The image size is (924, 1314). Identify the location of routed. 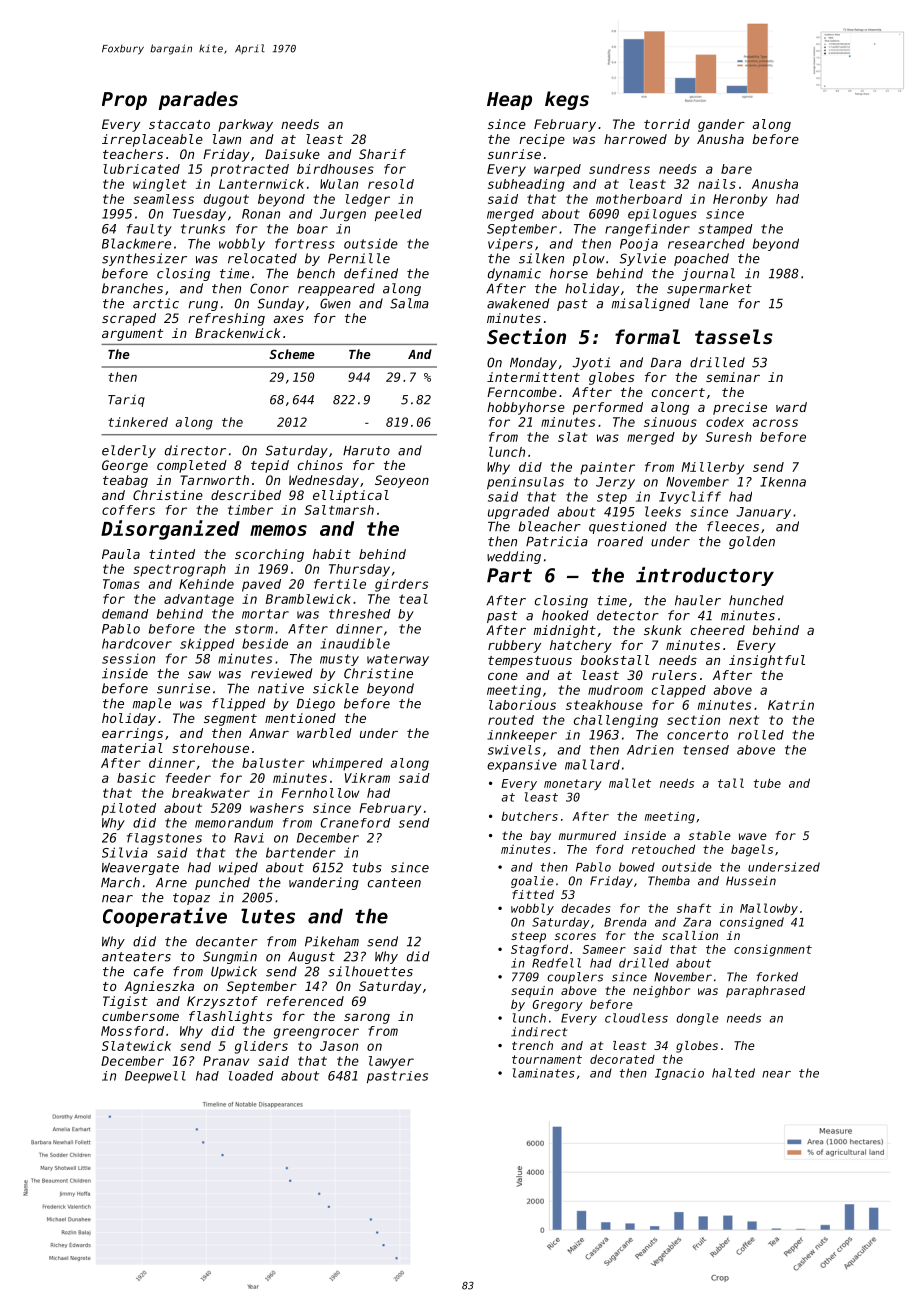
(511, 720).
